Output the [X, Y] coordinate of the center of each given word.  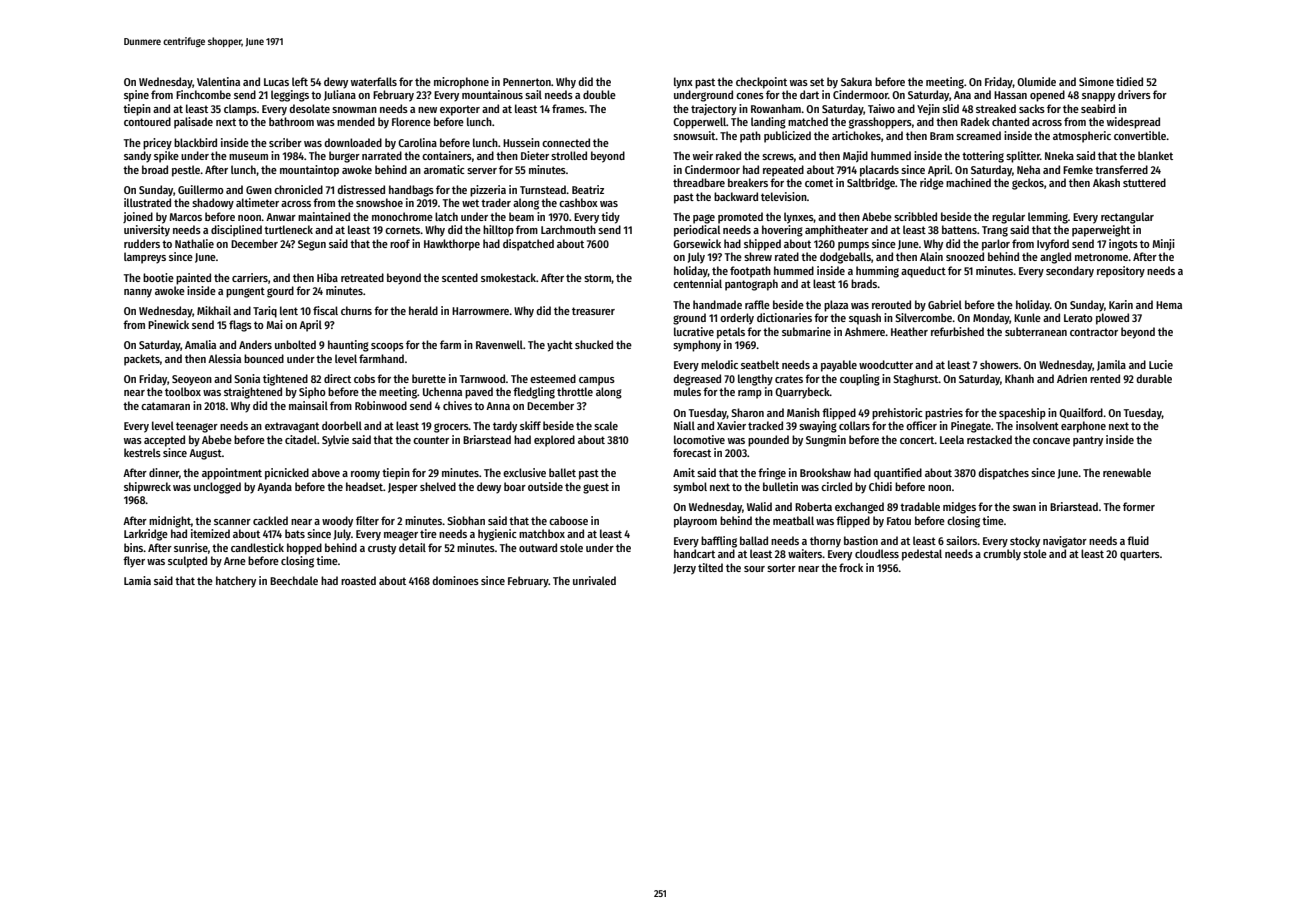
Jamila [1111, 365]
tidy [610, 218]
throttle [575, 391]
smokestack [508, 277]
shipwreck [147, 488]
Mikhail [214, 310]
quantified [898, 474]
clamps [240, 110]
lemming [1048, 218]
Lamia [137, 580]
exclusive [524, 472]
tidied [1129, 81]
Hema [1169, 305]
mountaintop [309, 171]
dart [809, 94]
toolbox [183, 391]
